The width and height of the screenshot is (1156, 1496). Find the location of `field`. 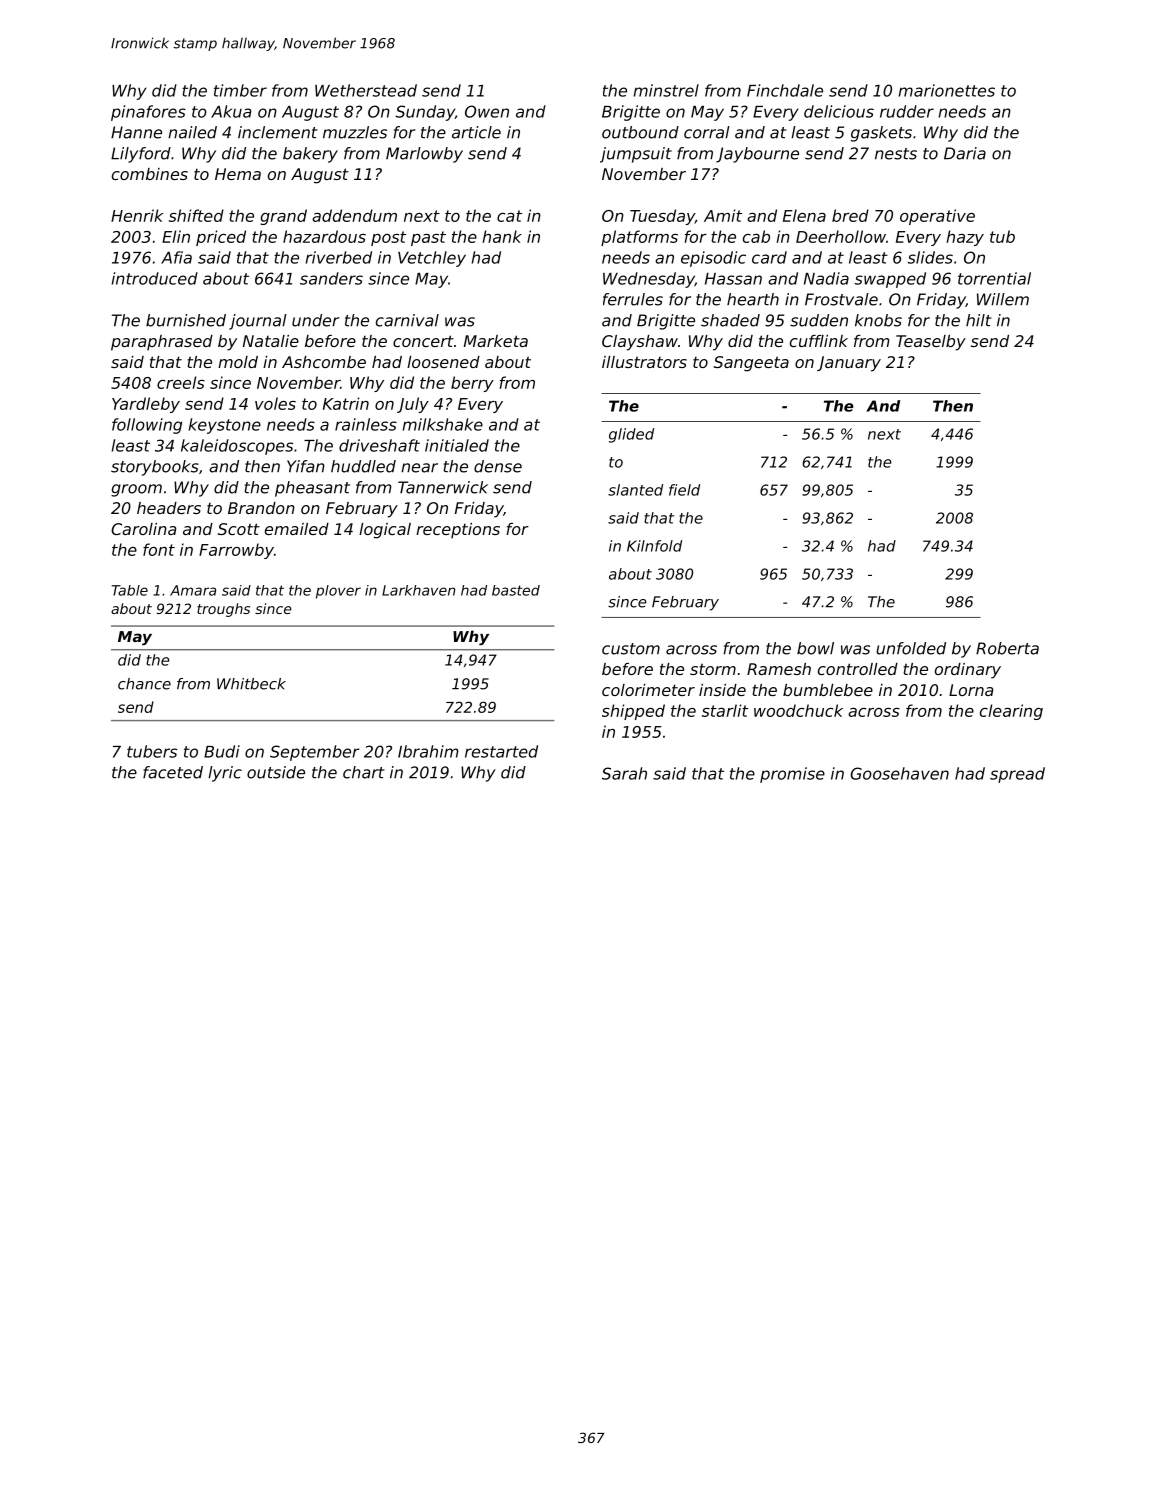

field is located at coordinates (684, 490).
